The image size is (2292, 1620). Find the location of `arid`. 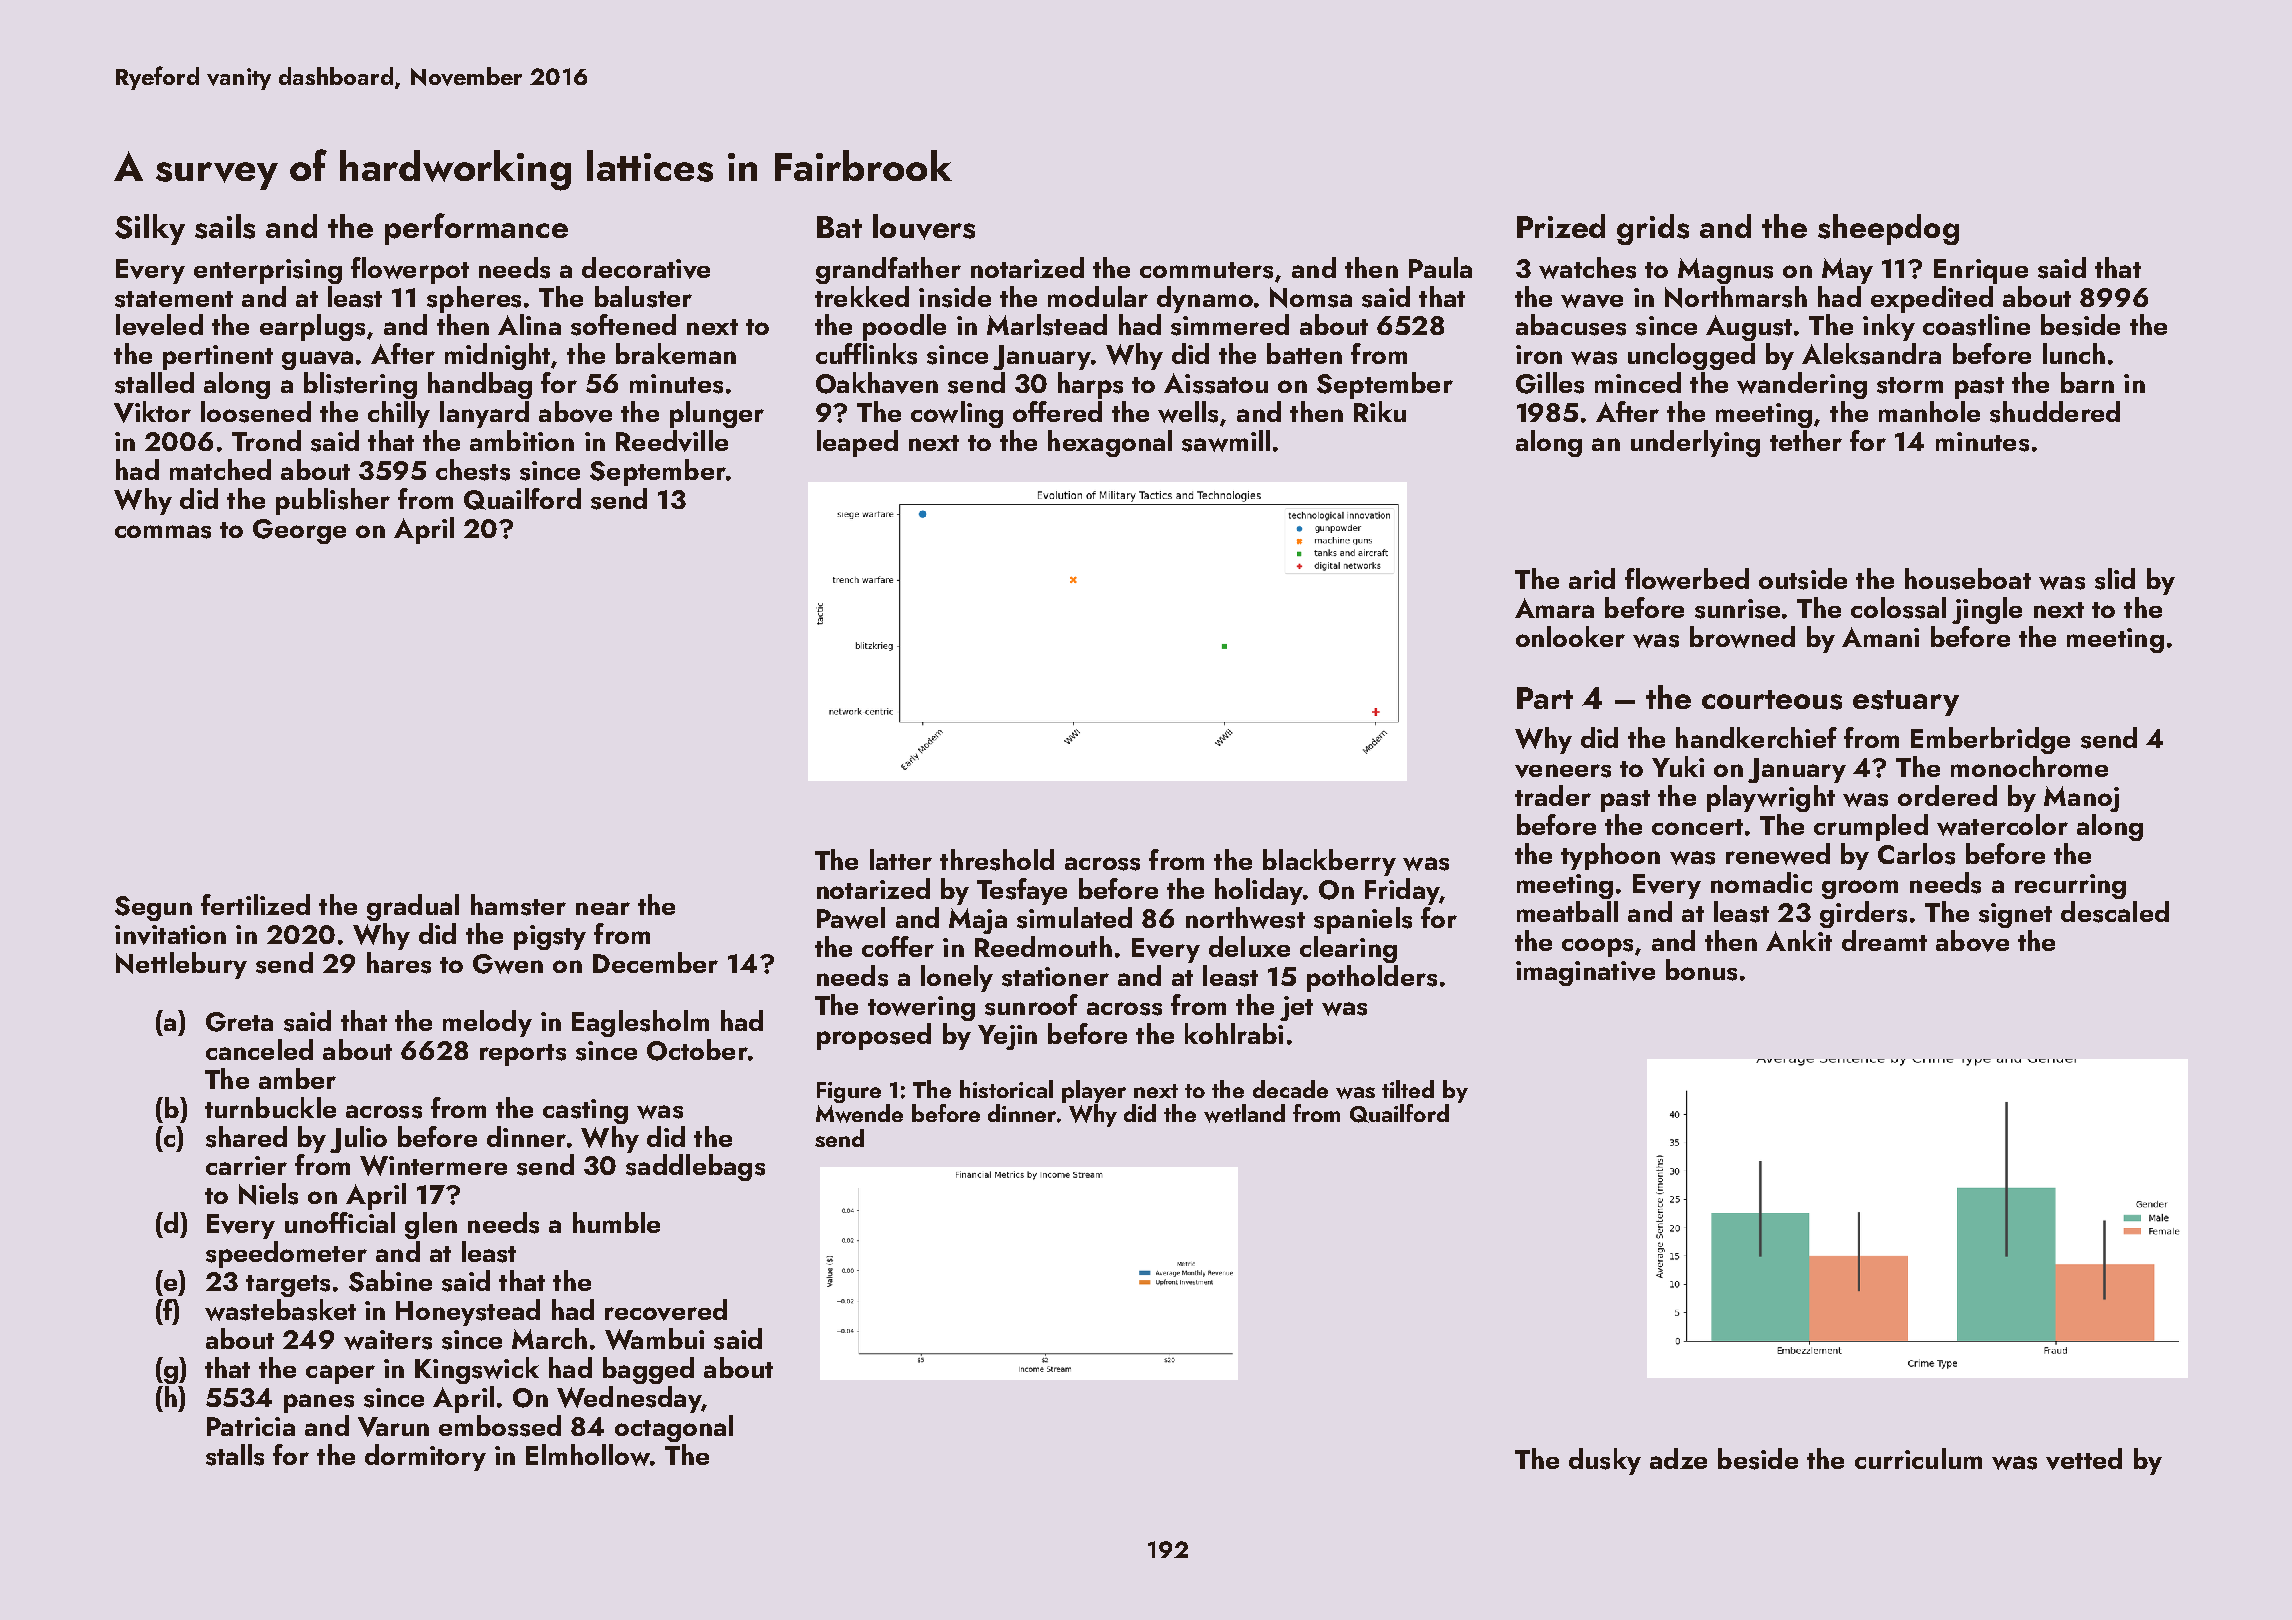

arid is located at coordinates (1592, 578).
